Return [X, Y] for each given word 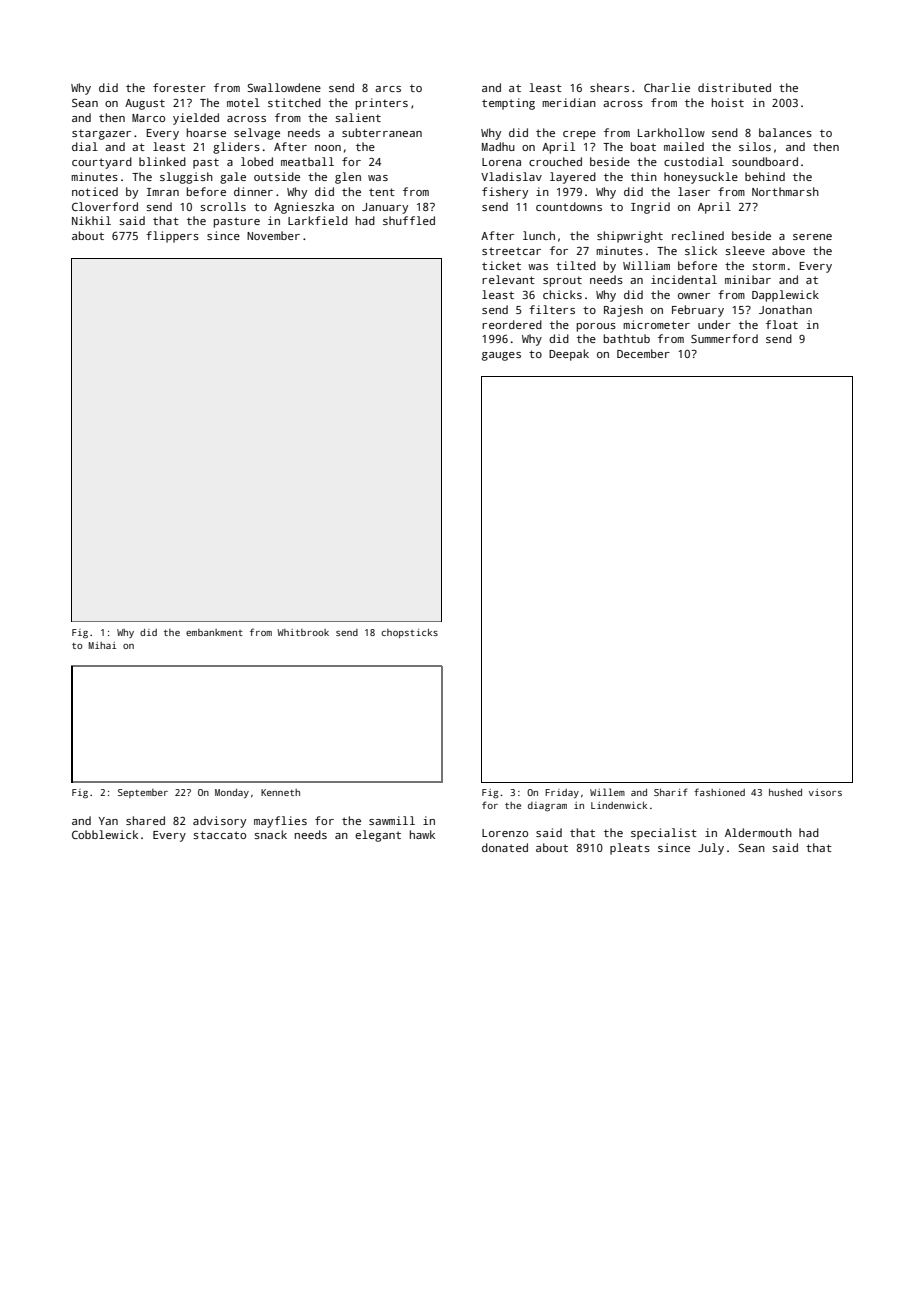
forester [179, 87]
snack [270, 834]
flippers [172, 237]
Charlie [667, 87]
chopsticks [409, 633]
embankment [214, 632]
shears [609, 87]
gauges [501, 356]
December [643, 353]
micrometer [656, 324]
